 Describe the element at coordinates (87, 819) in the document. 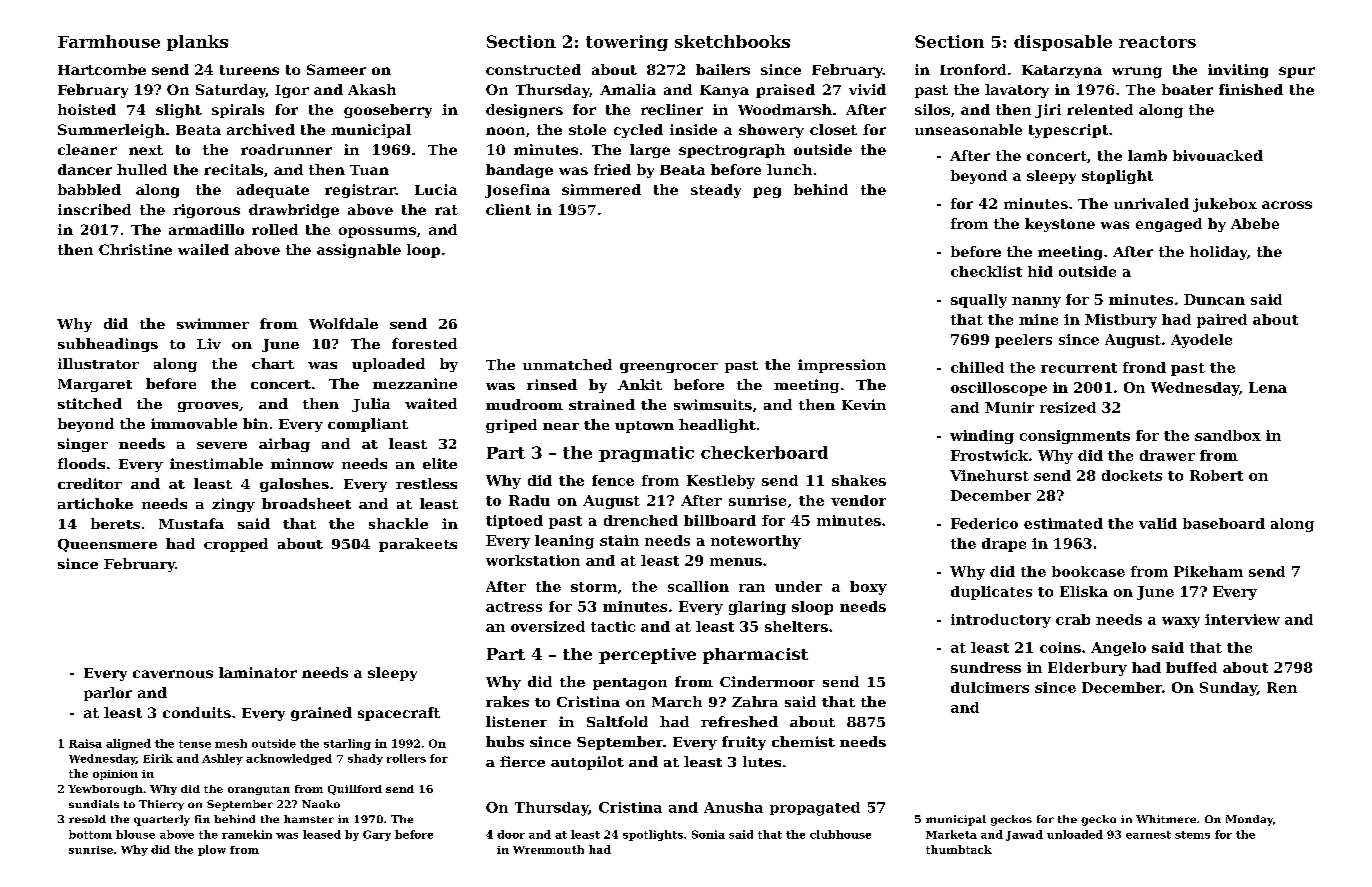

I see `resold` at that location.
